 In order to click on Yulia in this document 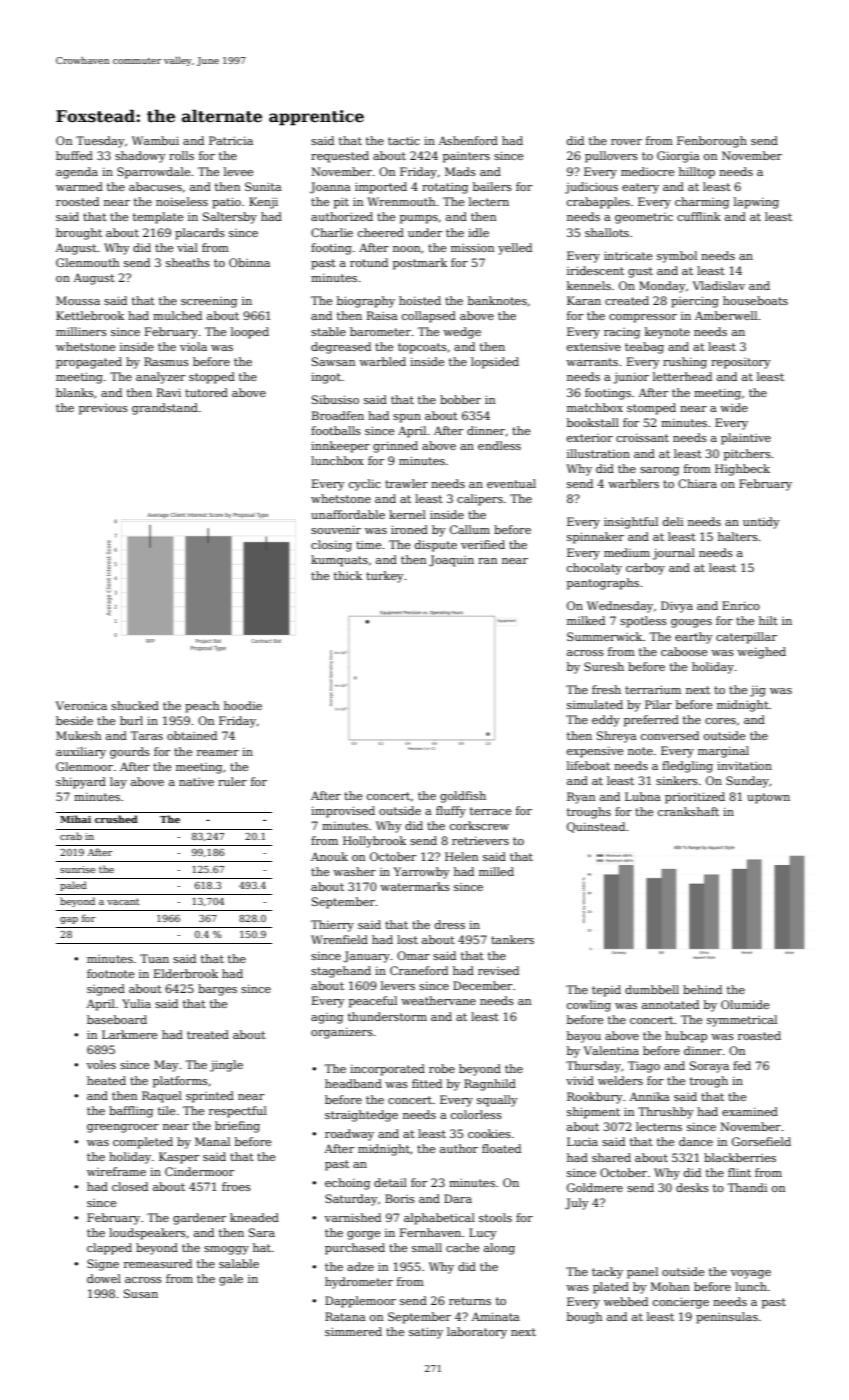, I will do `click(136, 1003)`.
